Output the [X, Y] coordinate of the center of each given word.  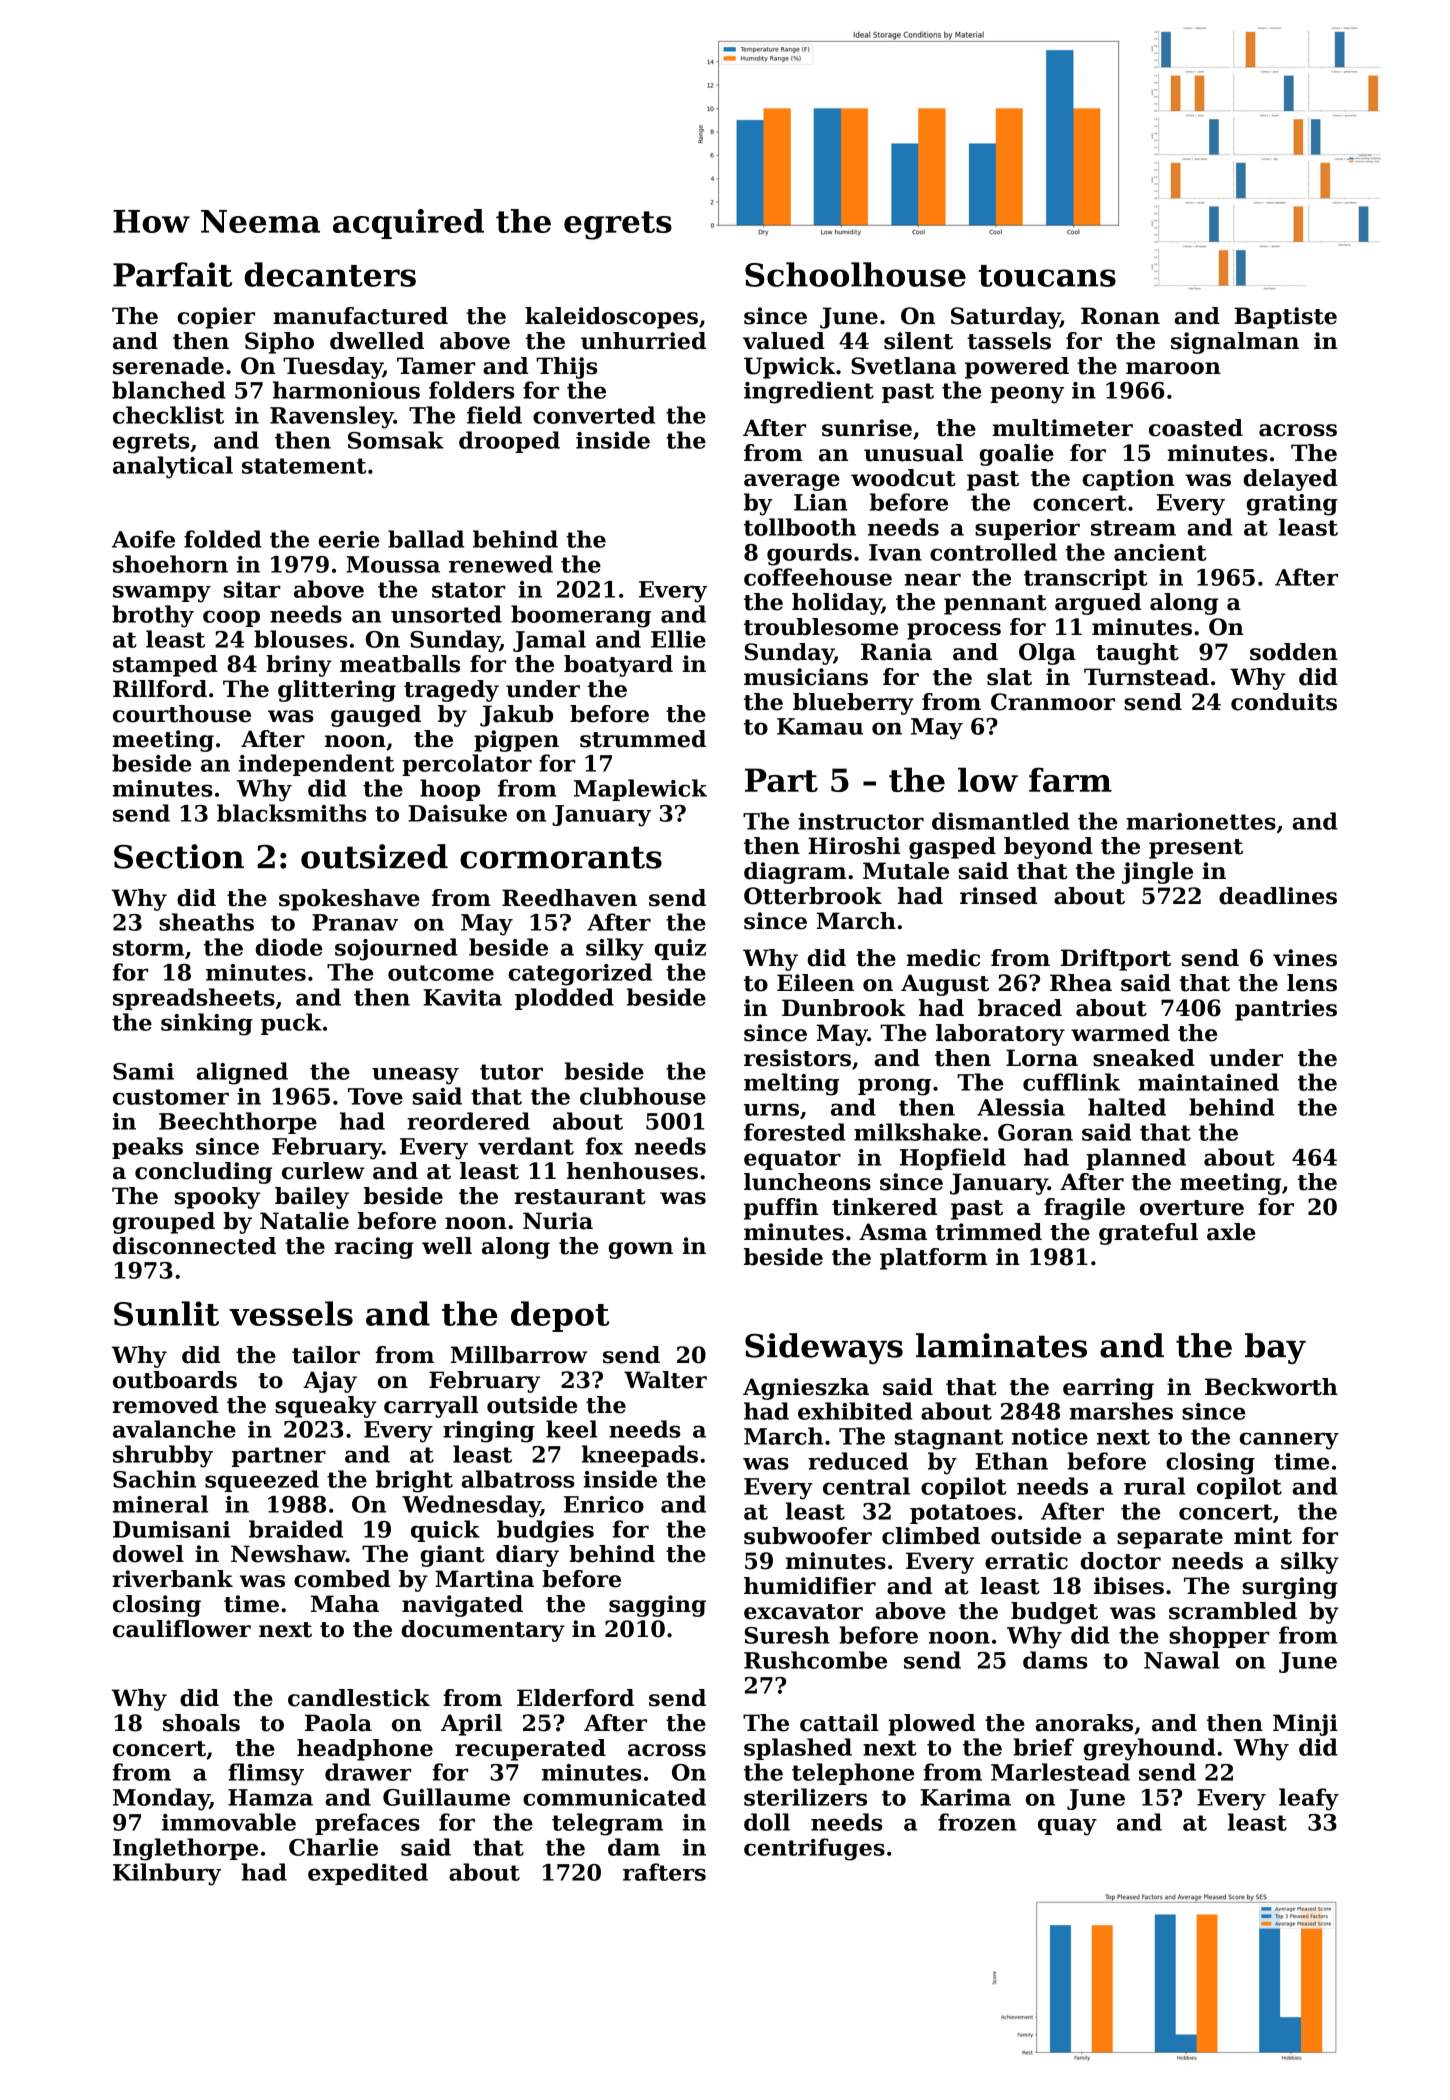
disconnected [194, 1246]
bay [1275, 1348]
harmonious [346, 390]
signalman [1235, 343]
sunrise [867, 428]
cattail [839, 1723]
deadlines [1278, 896]
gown [640, 1250]
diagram [795, 873]
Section [179, 856]
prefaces [367, 1824]
